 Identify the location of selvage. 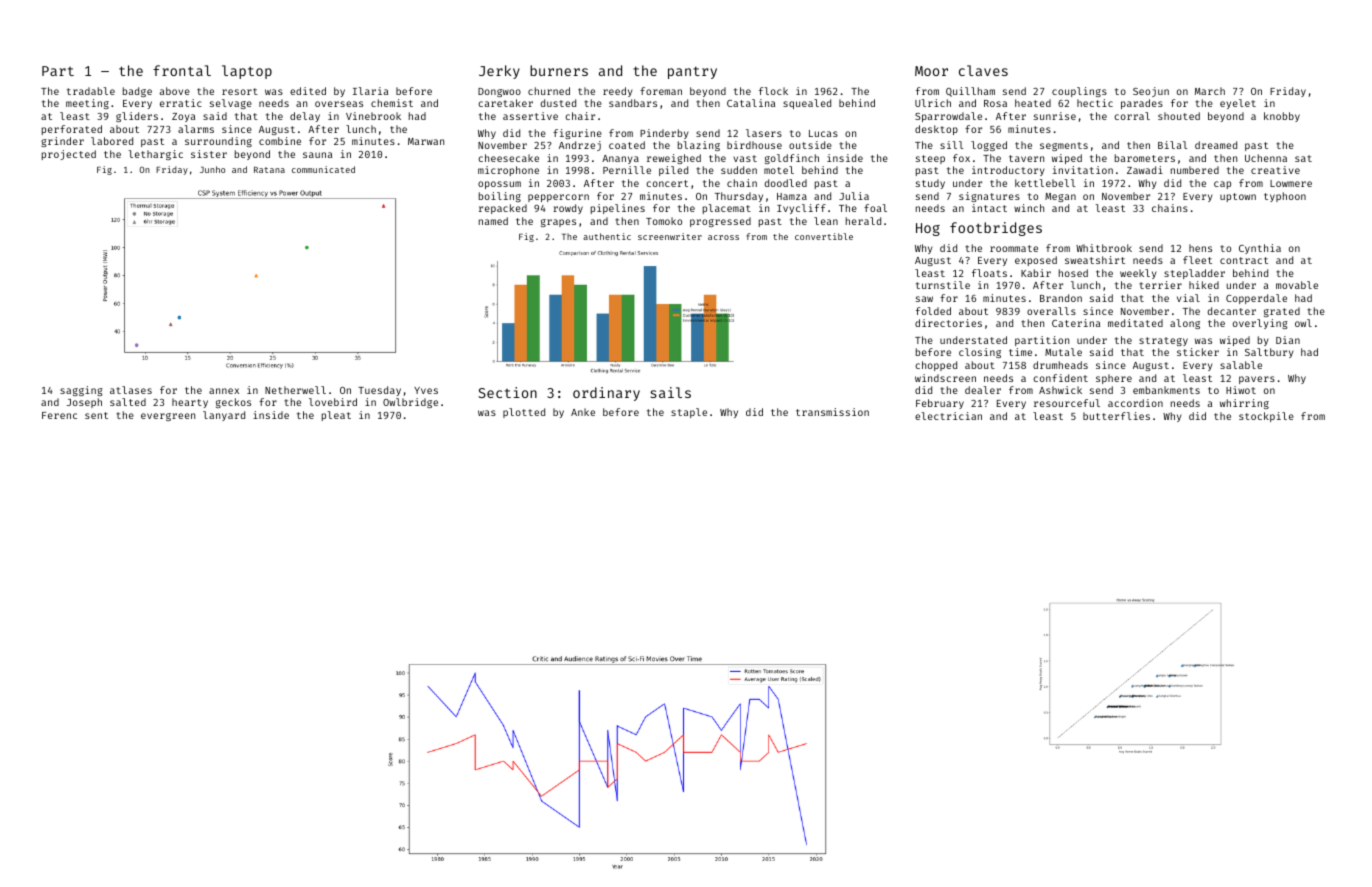
(231, 104).
